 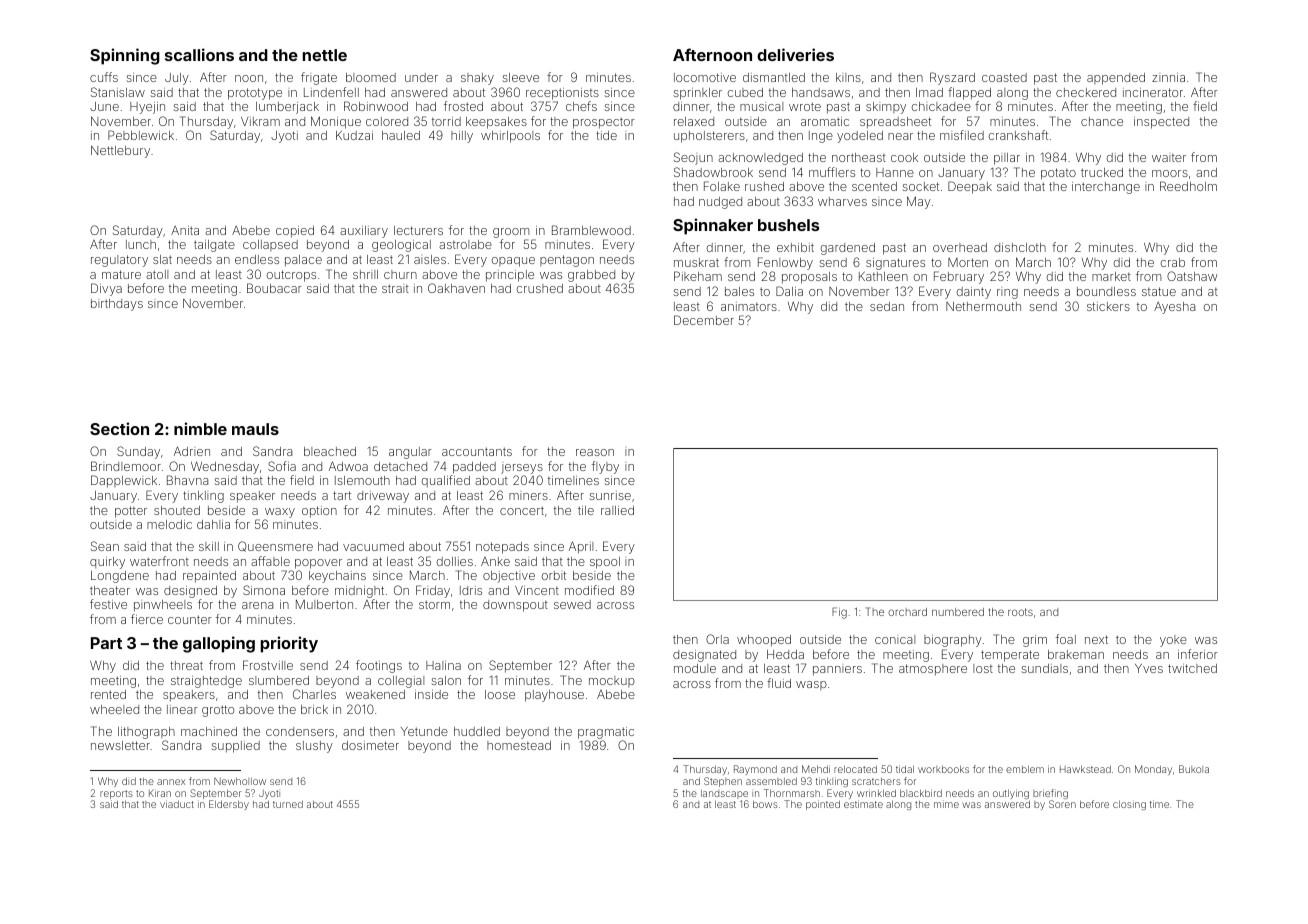 What do you see at coordinates (106, 643) in the screenshot?
I see `Part` at bounding box center [106, 643].
